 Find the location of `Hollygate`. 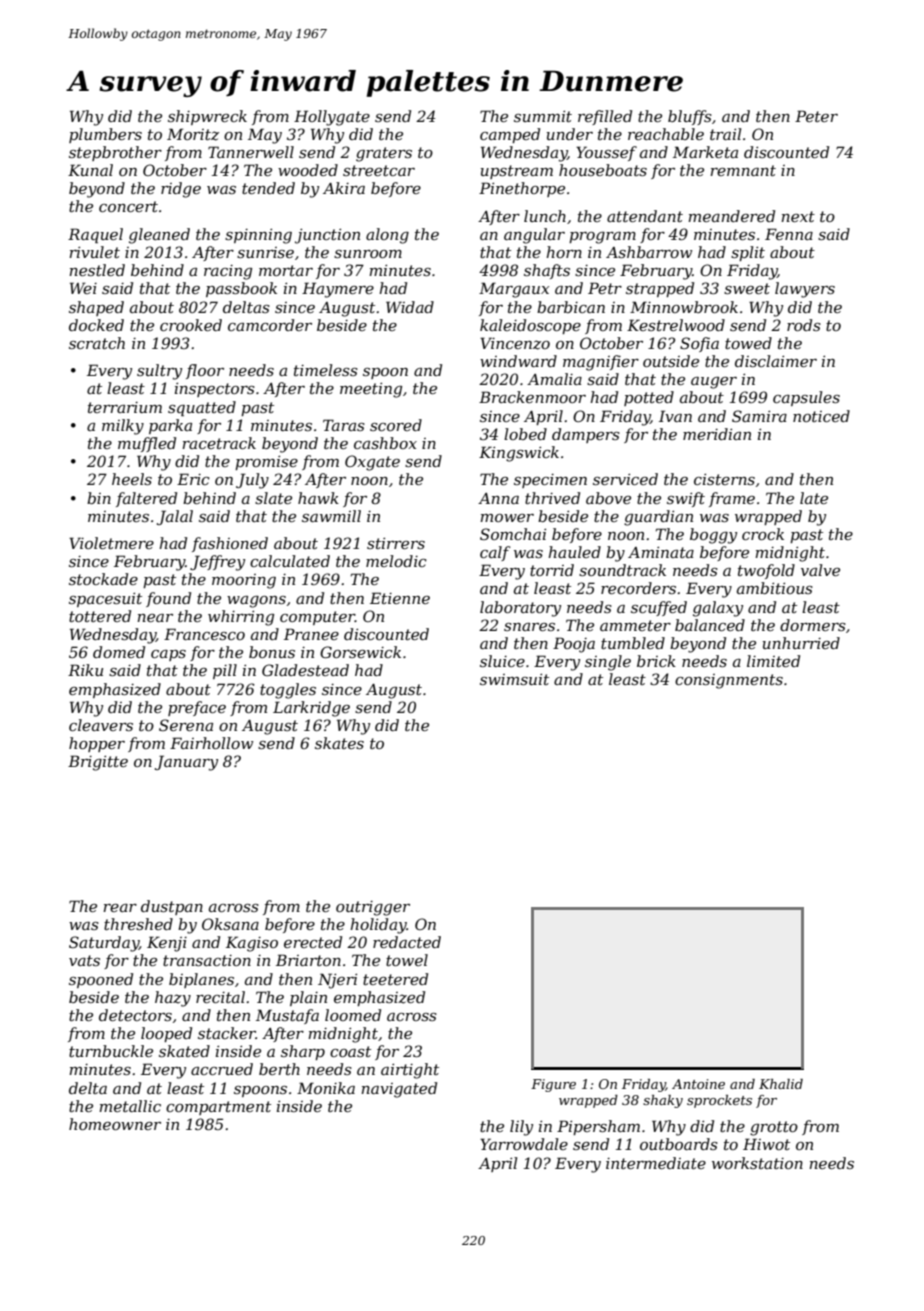

Hollygate is located at coordinates (332, 118).
